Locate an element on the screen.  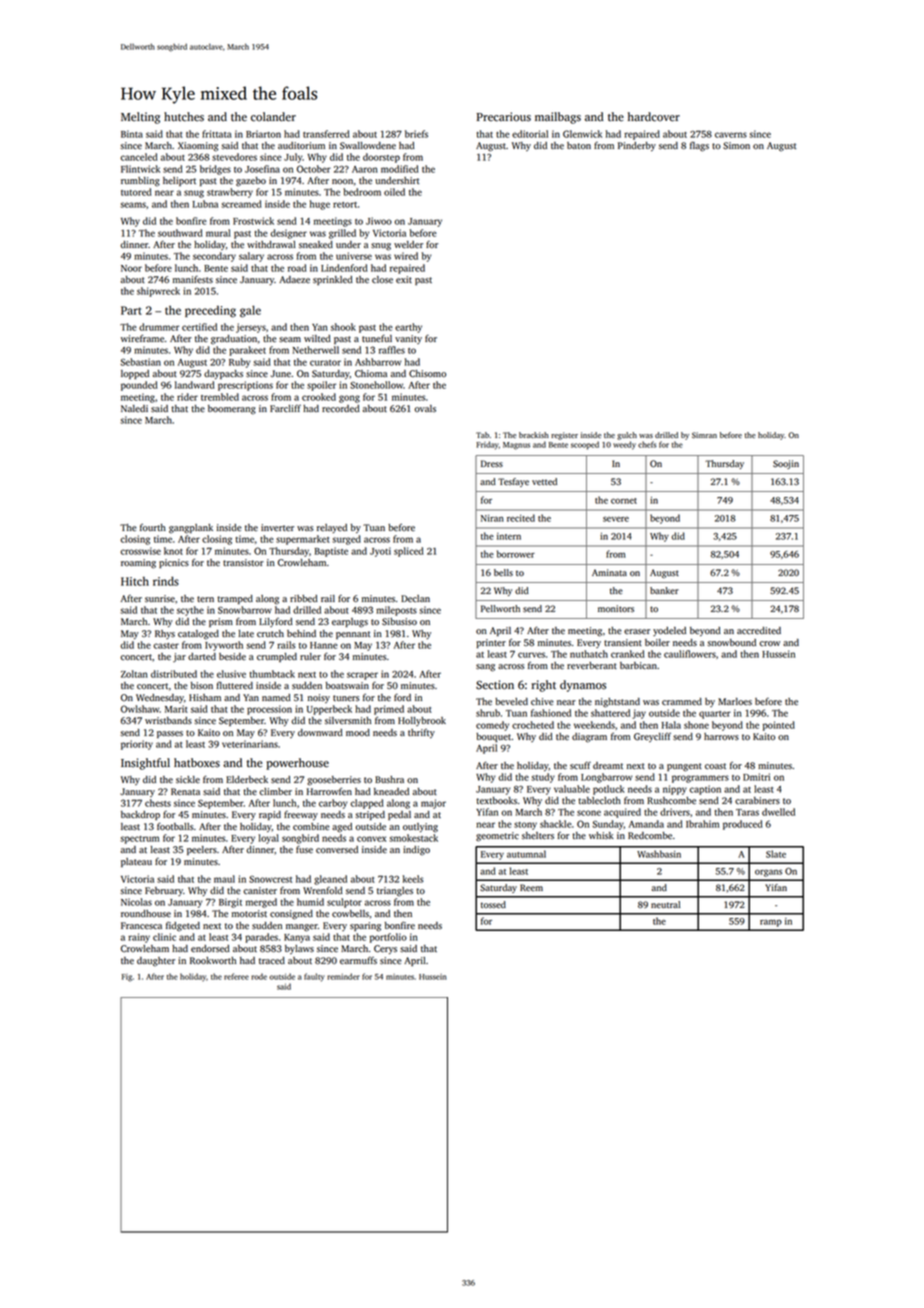
traced is located at coordinates (272, 961).
